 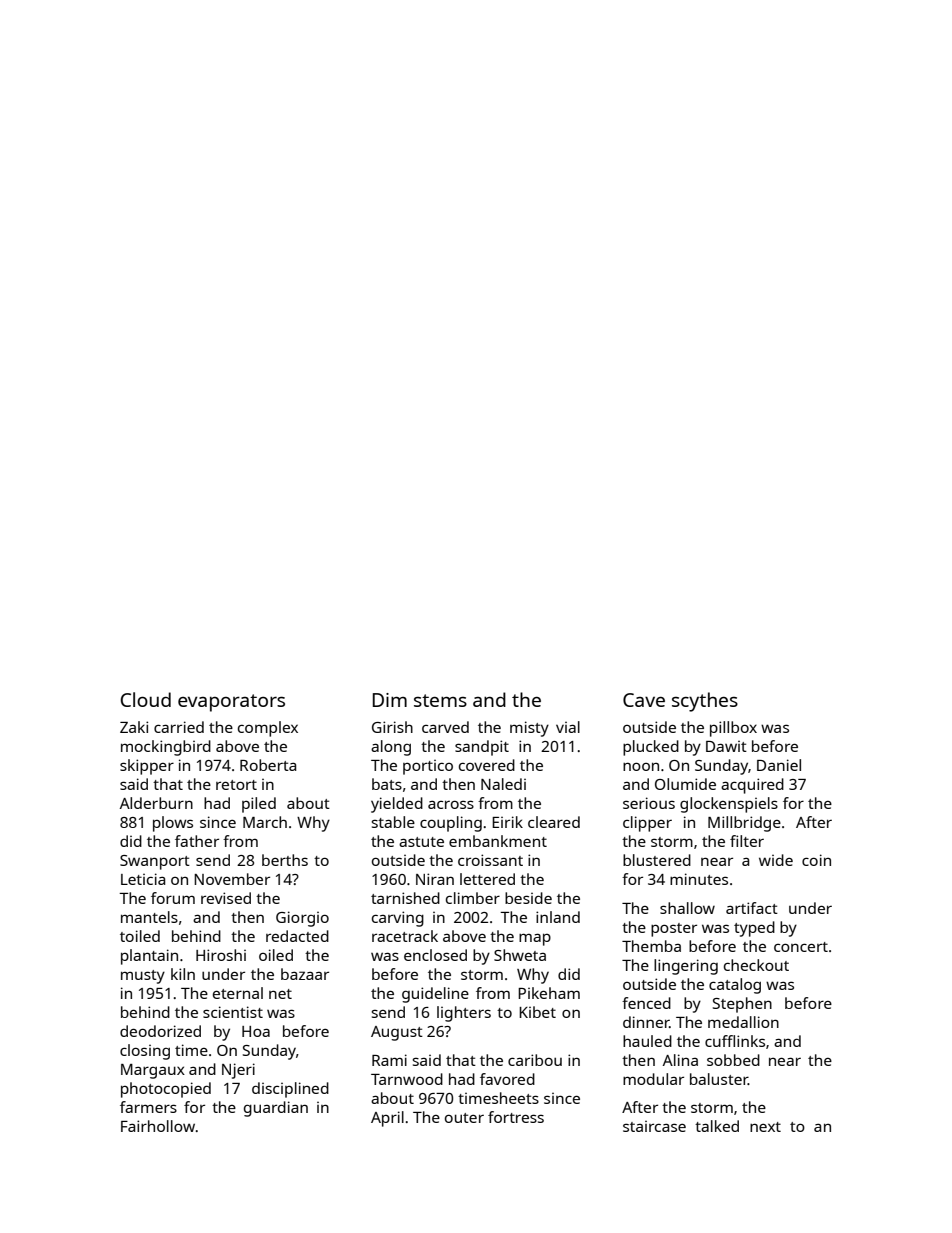 What do you see at coordinates (143, 977) in the screenshot?
I see `musty` at bounding box center [143, 977].
